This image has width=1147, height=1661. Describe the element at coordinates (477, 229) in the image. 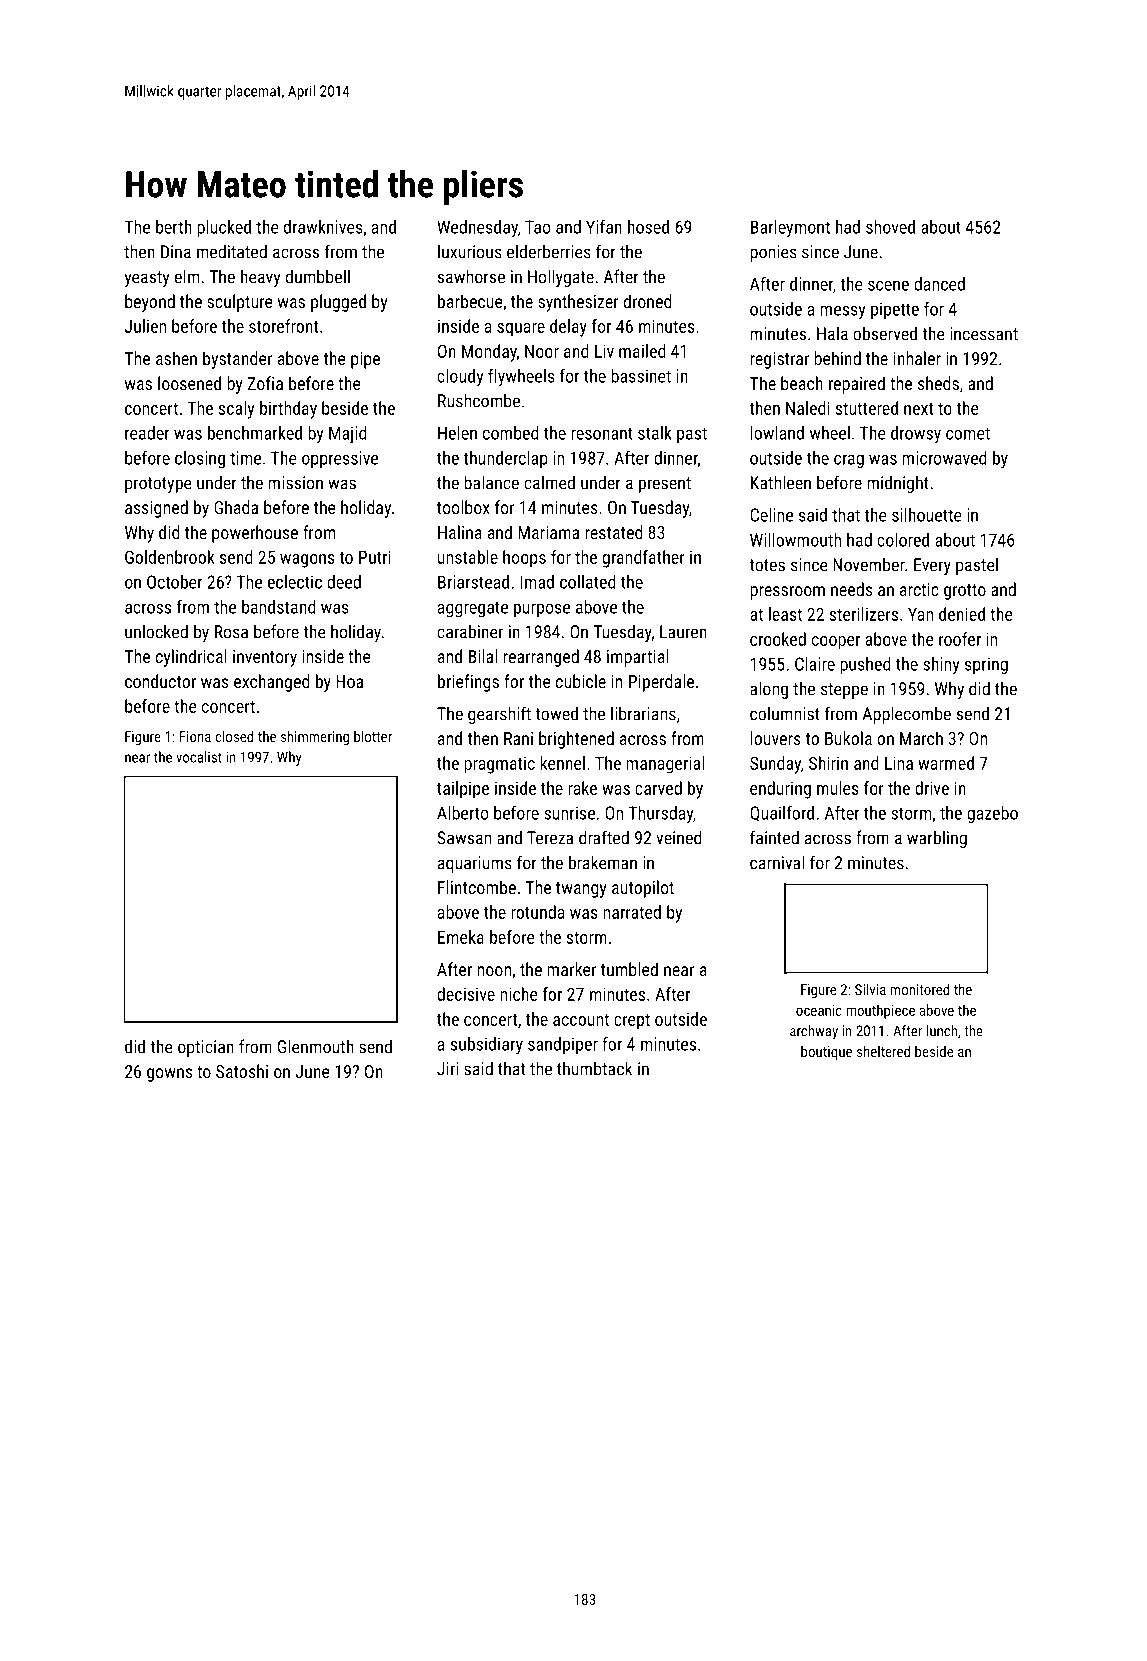

I see `Wednesday` at that location.
